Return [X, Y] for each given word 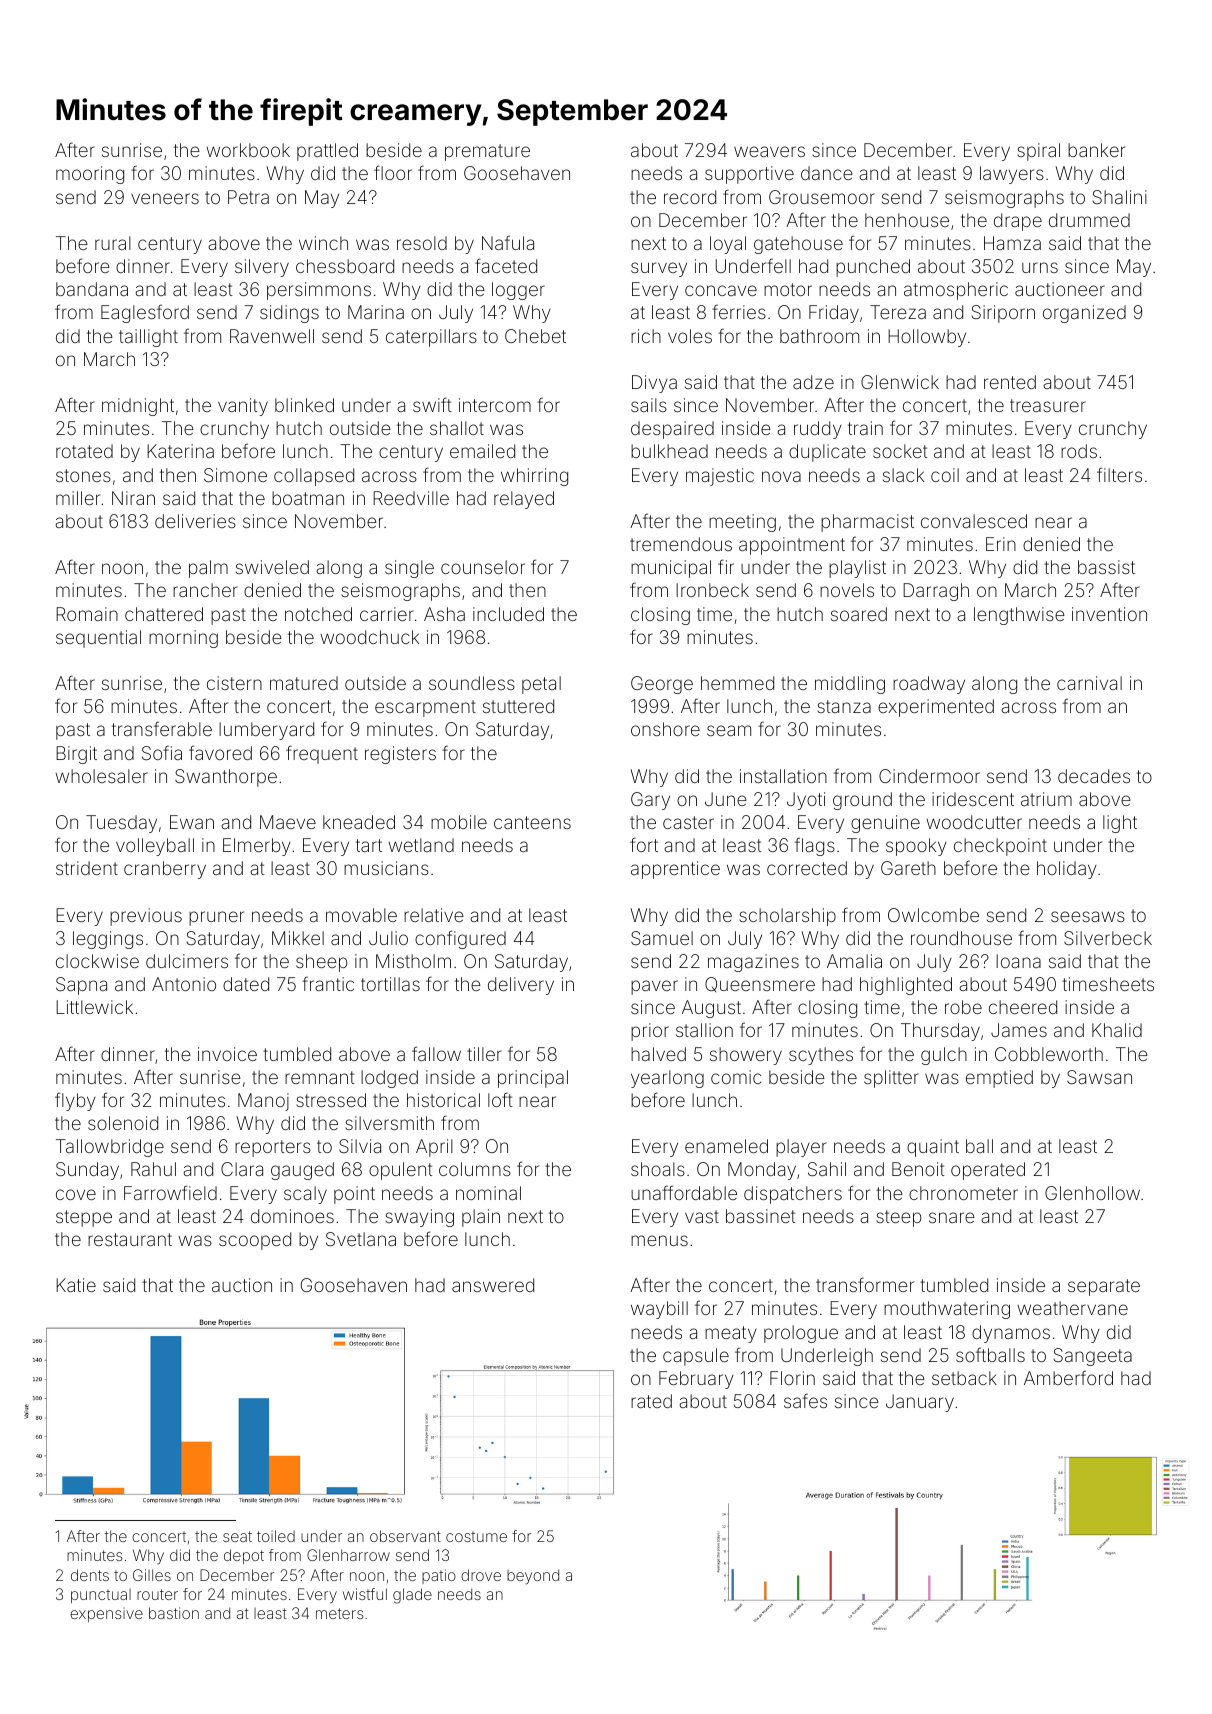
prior [650, 1032]
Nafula [508, 242]
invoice [227, 1054]
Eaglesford [145, 313]
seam [729, 730]
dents [90, 1575]
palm [208, 569]
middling [850, 685]
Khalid [1117, 1030]
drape [1018, 222]
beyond [533, 1577]
